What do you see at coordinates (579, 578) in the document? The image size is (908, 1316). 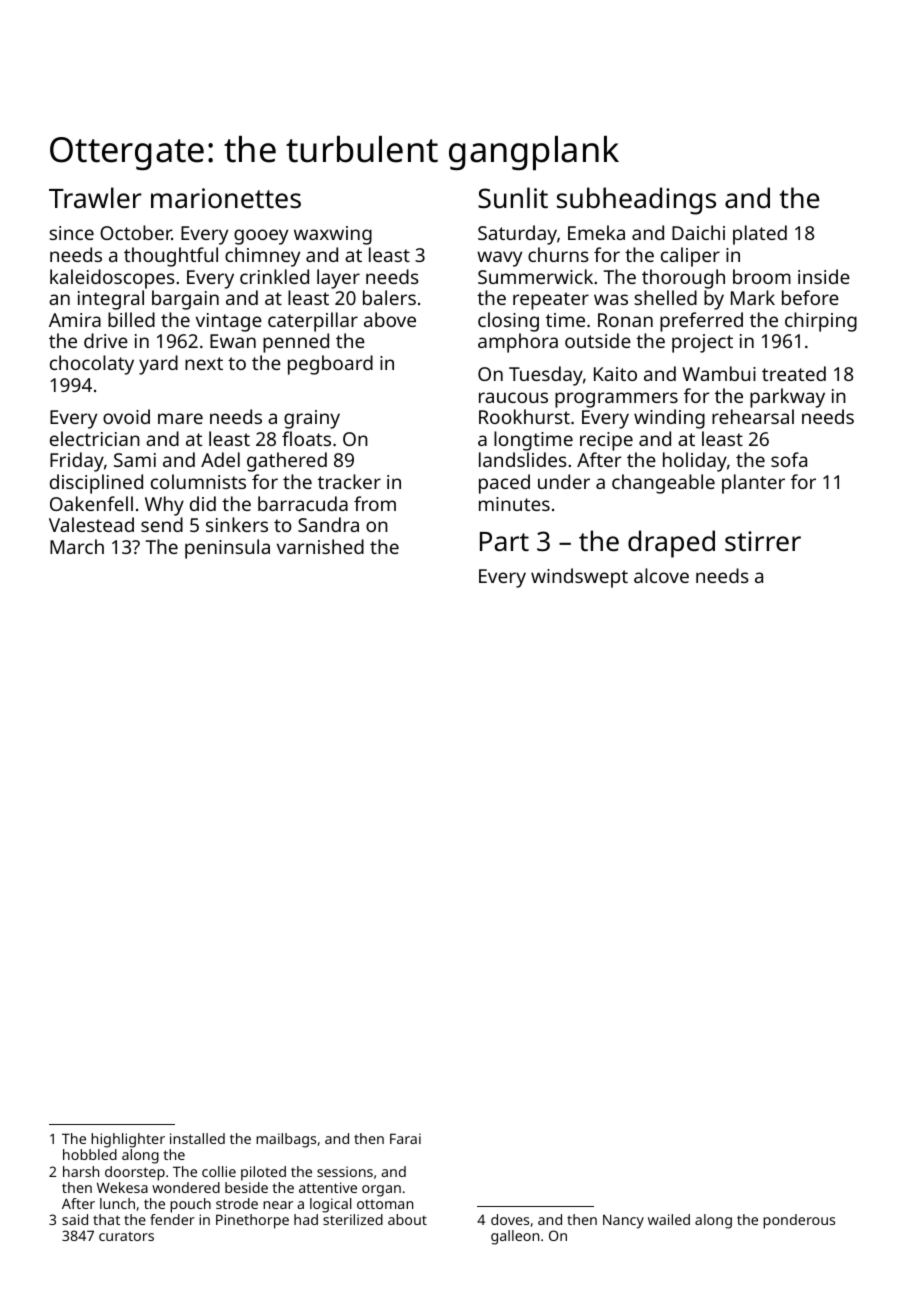 I see `windswept` at bounding box center [579, 578].
